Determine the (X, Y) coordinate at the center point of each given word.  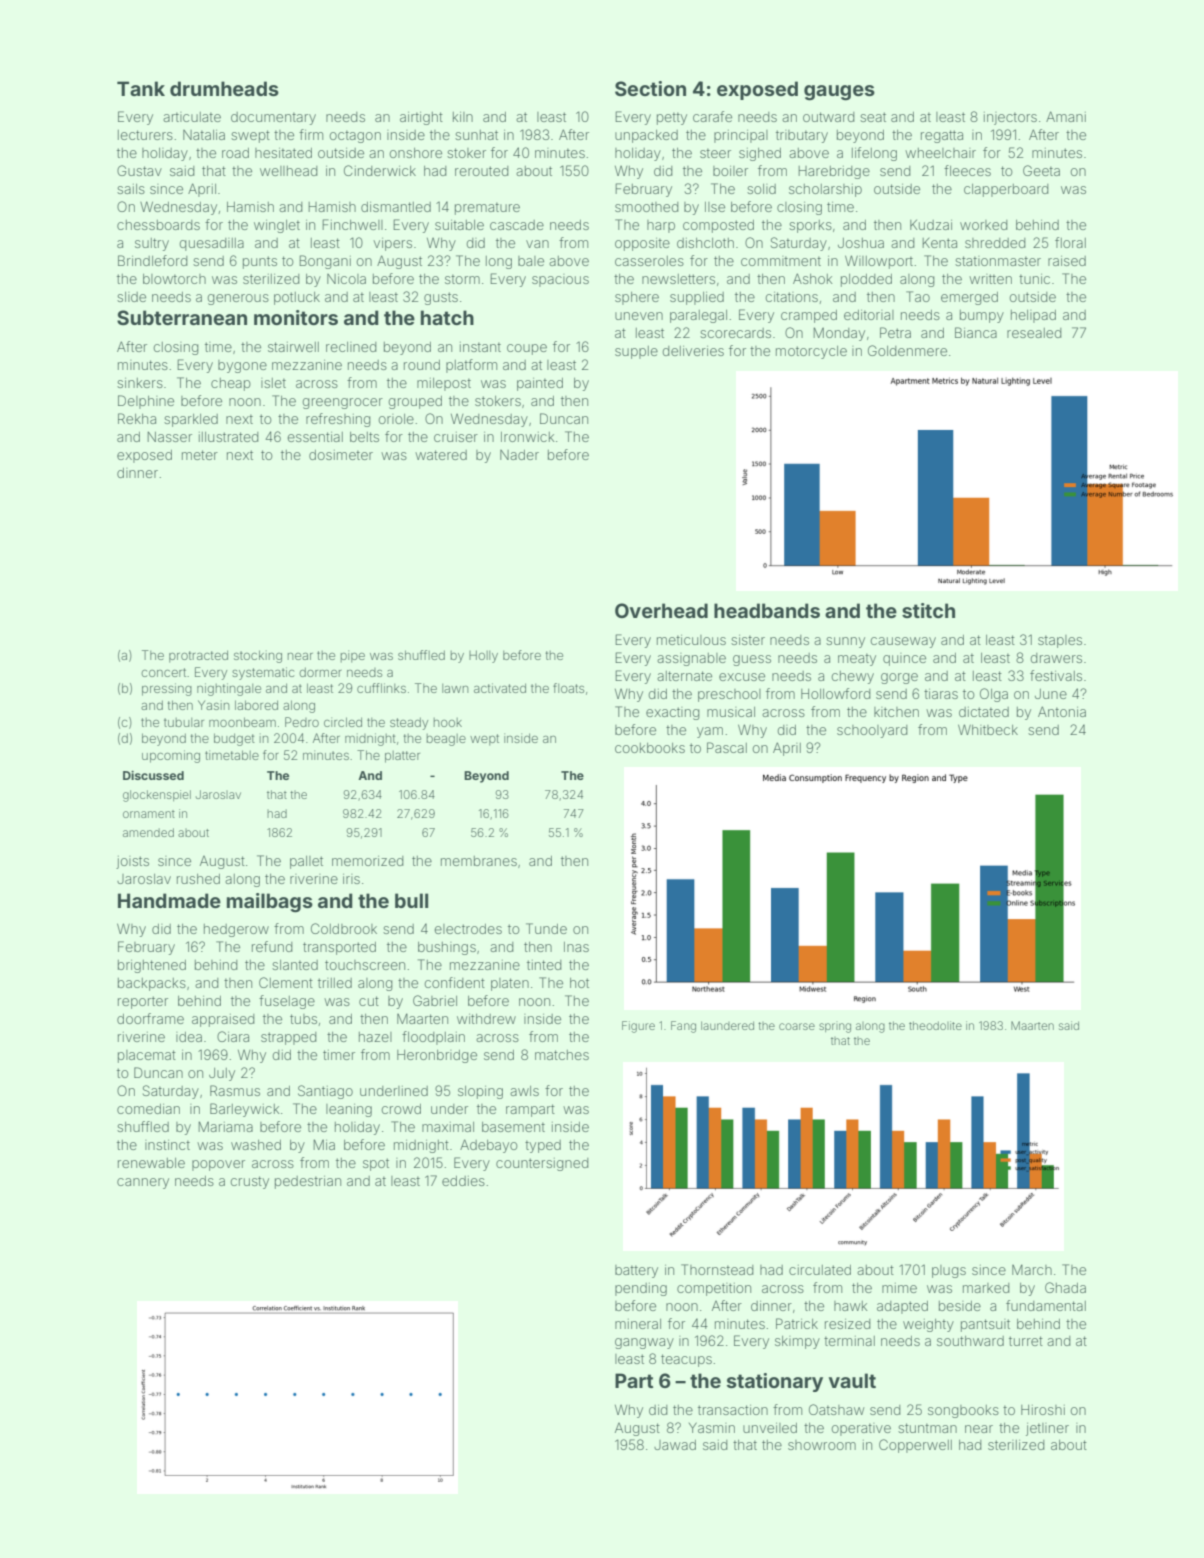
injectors (1010, 118)
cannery (143, 1183)
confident (455, 982)
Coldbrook (344, 928)
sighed (760, 154)
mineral (638, 1324)
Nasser (169, 436)
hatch (447, 317)
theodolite (935, 1025)
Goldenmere (907, 350)
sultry (152, 244)
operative (861, 1429)
